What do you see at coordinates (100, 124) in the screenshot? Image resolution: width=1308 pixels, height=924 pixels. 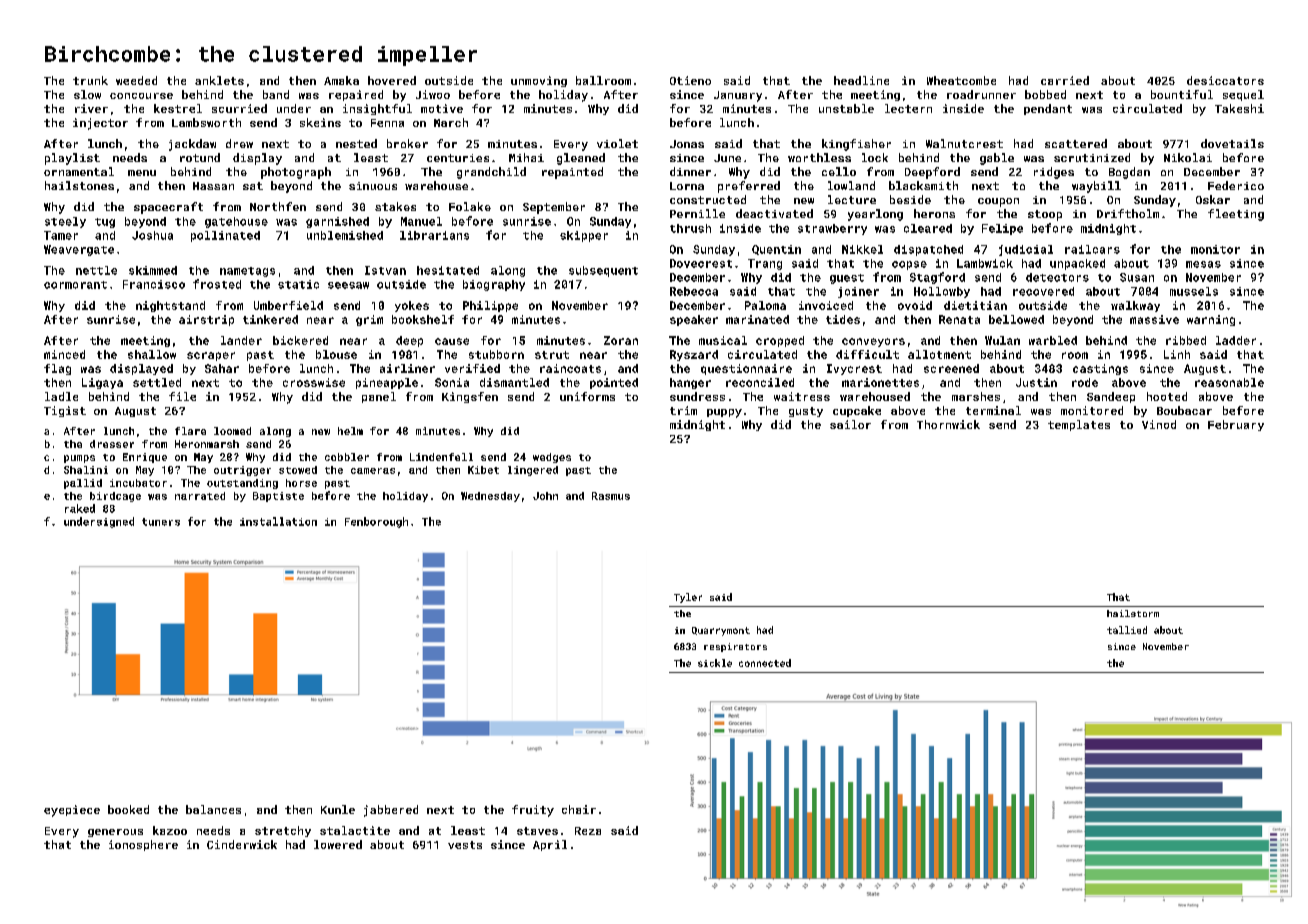 I see `injector` at bounding box center [100, 124].
